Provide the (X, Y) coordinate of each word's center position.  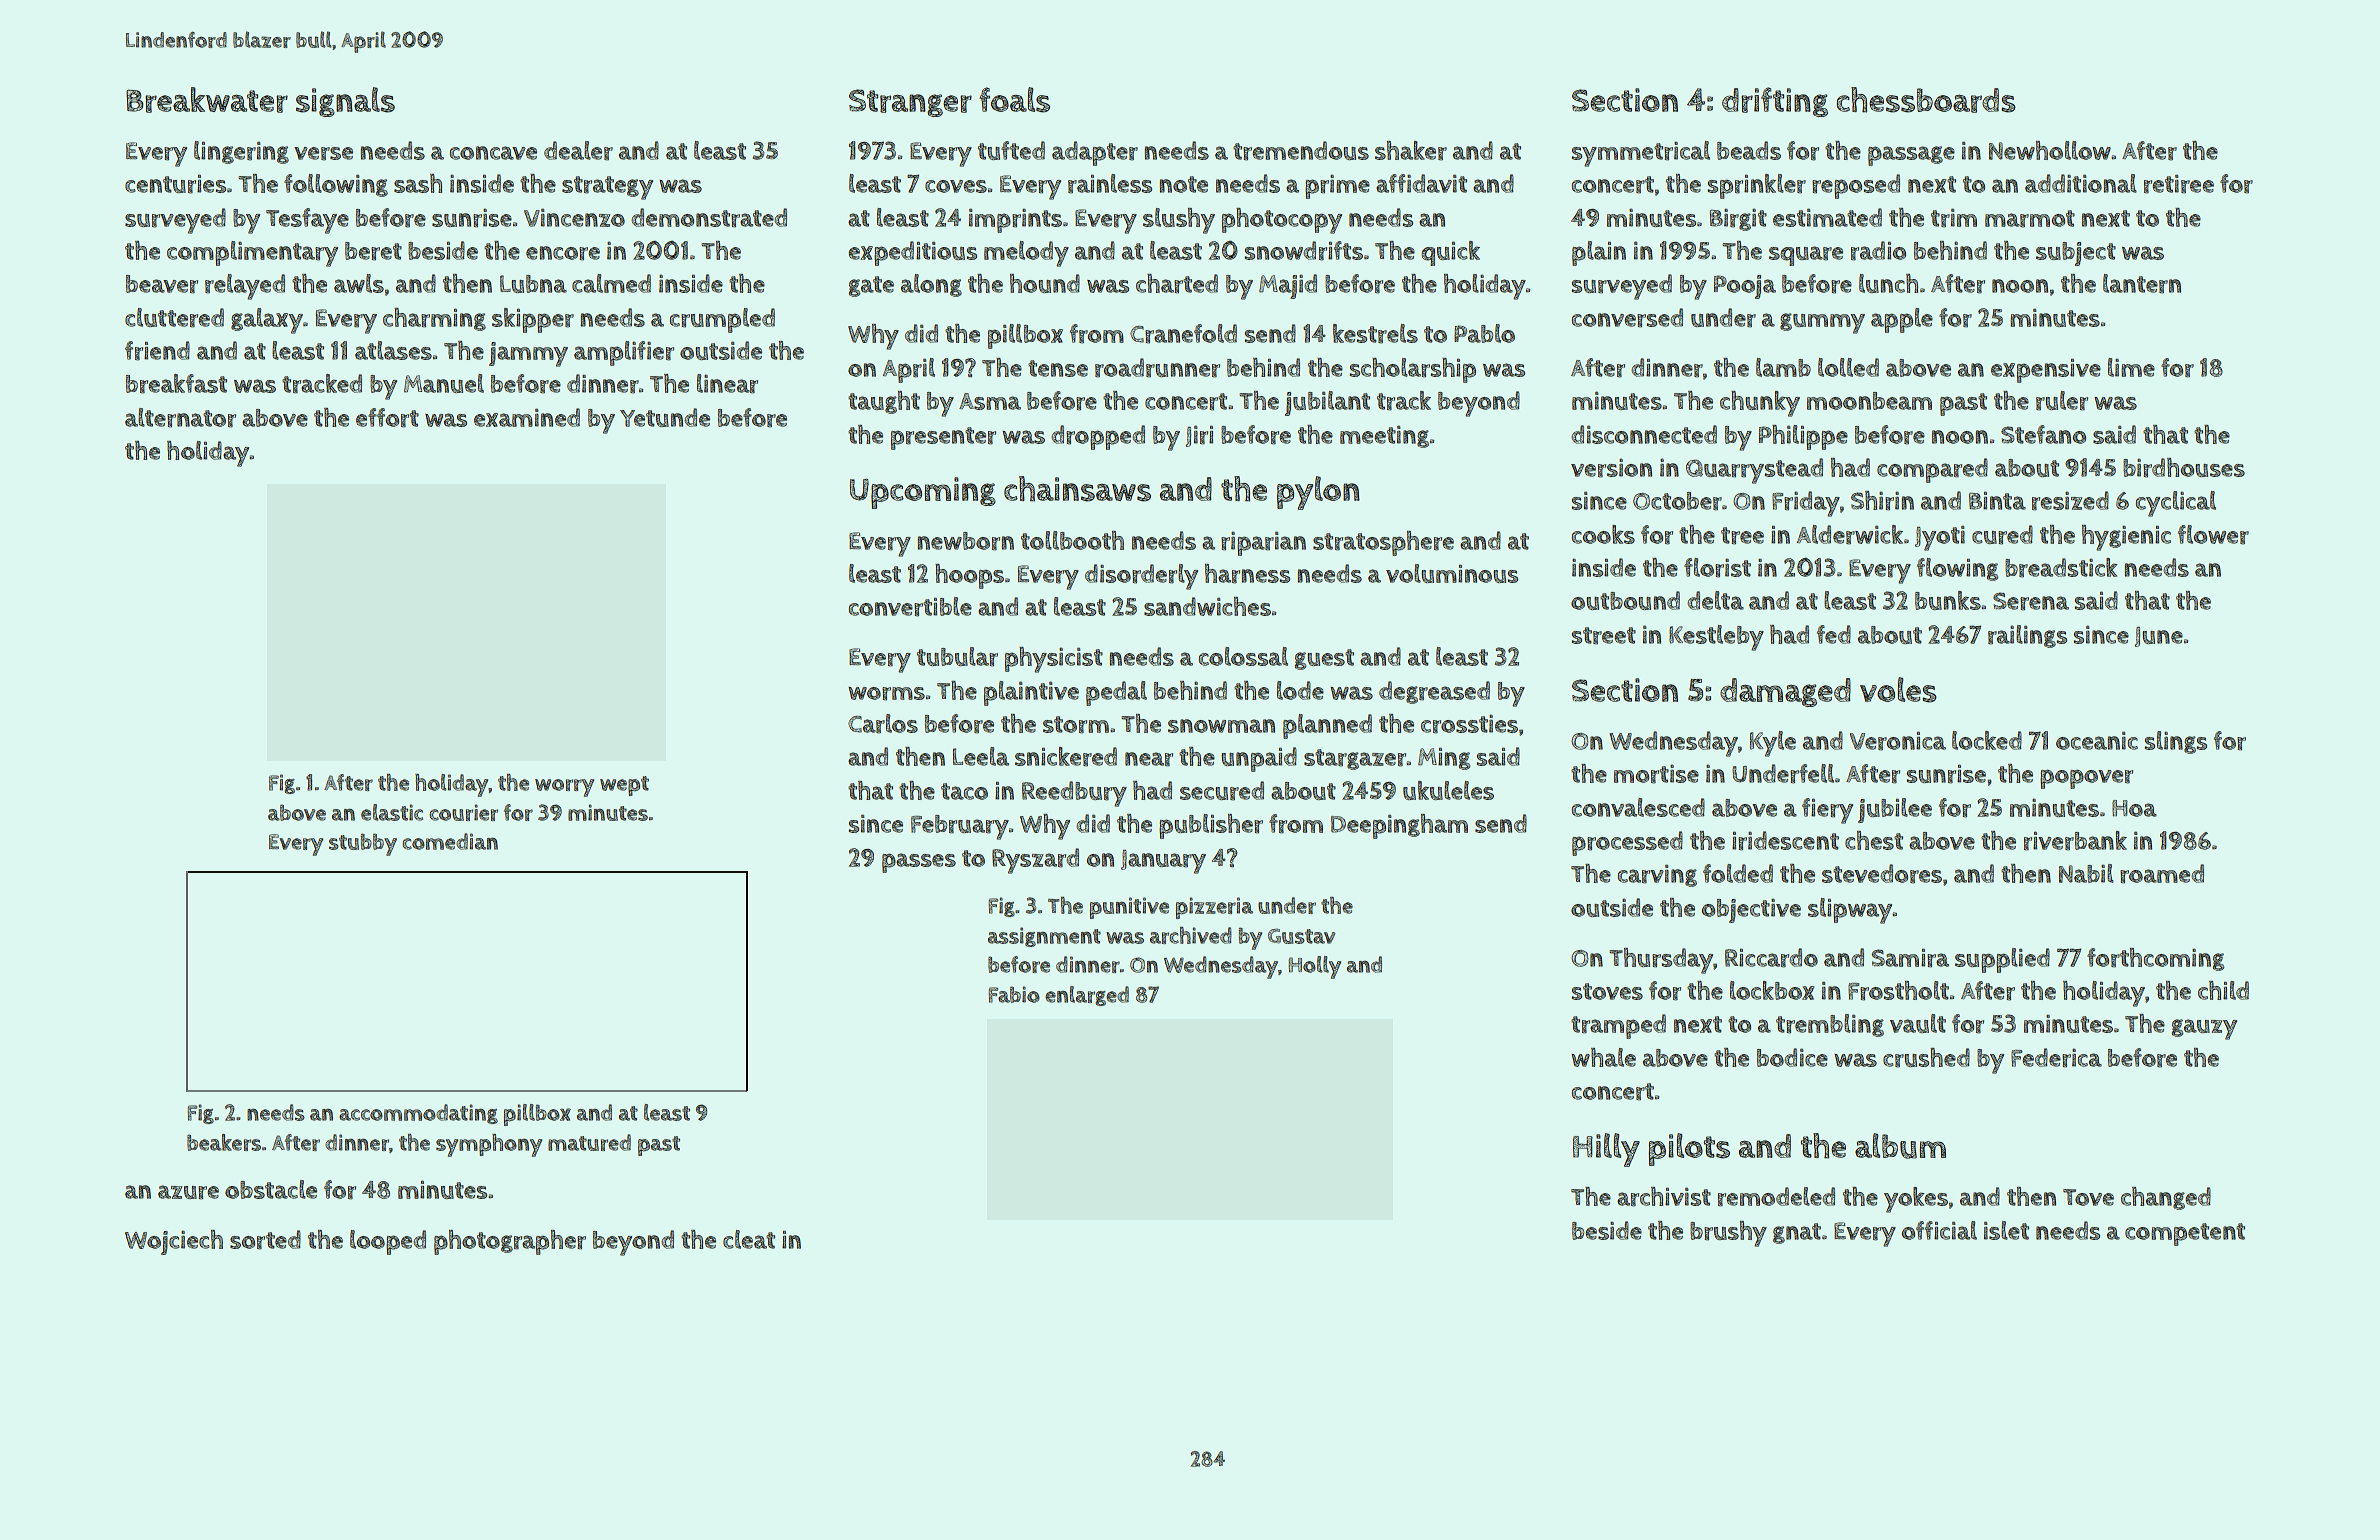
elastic (392, 812)
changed (2166, 1198)
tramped (1618, 1026)
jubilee (1895, 810)
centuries (175, 184)
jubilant (1327, 403)
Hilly (1606, 1150)
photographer (510, 1242)
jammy (528, 354)
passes (919, 863)
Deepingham (1399, 826)
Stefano (2043, 434)
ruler (2062, 401)
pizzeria (1214, 908)
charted (1177, 284)
